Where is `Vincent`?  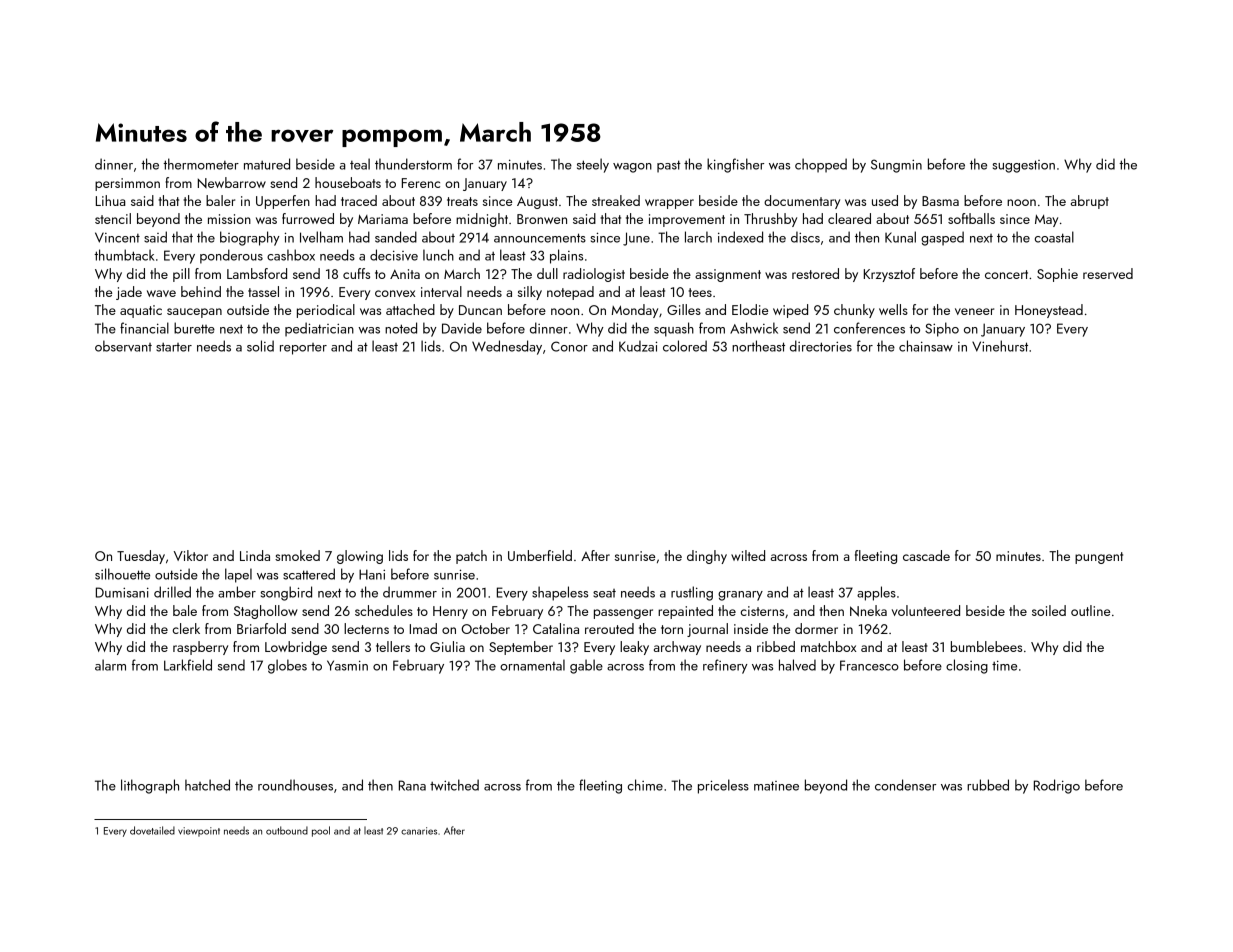
Vincent is located at coordinates (117, 237).
